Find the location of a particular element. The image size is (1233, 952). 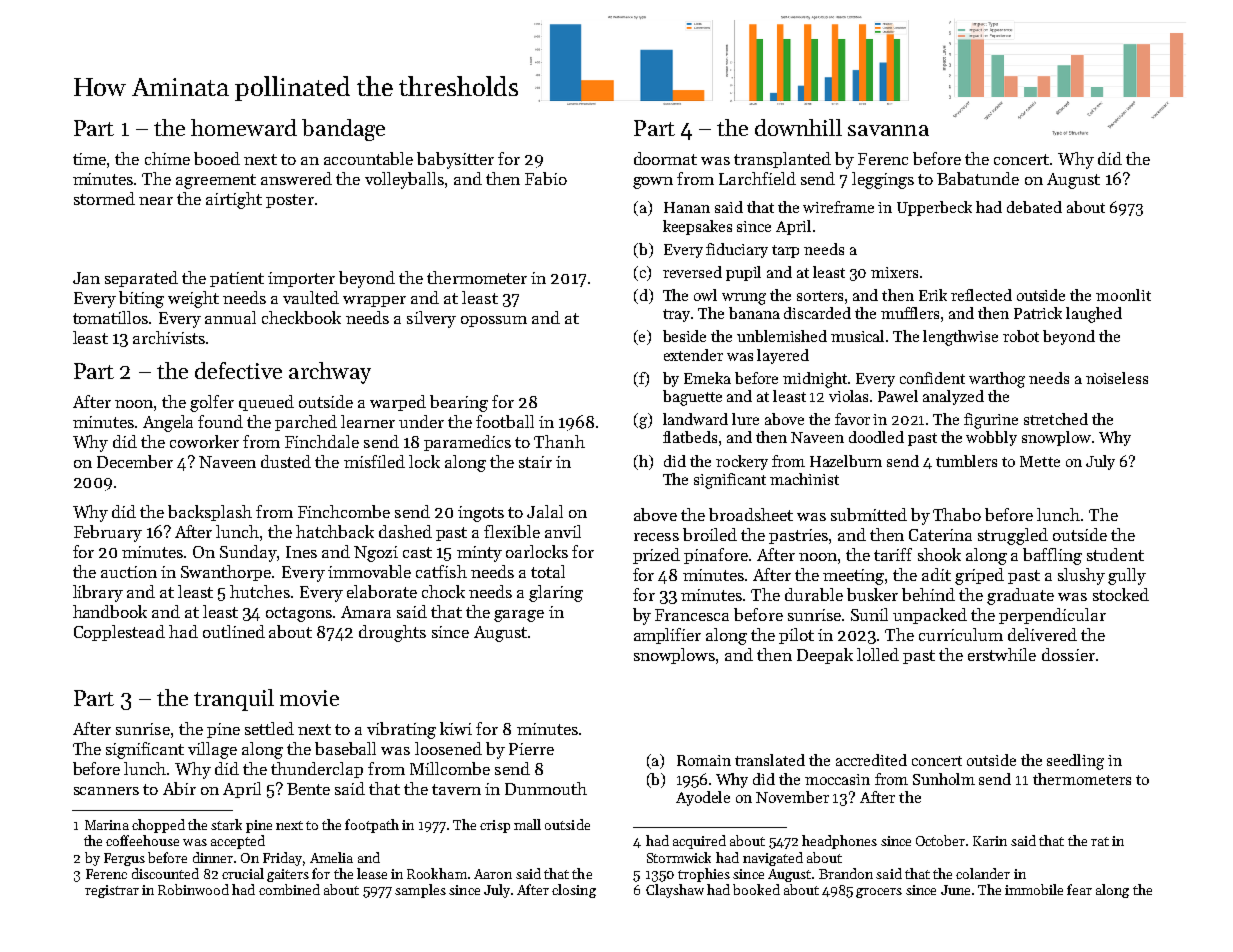

prized is located at coordinates (656, 556).
